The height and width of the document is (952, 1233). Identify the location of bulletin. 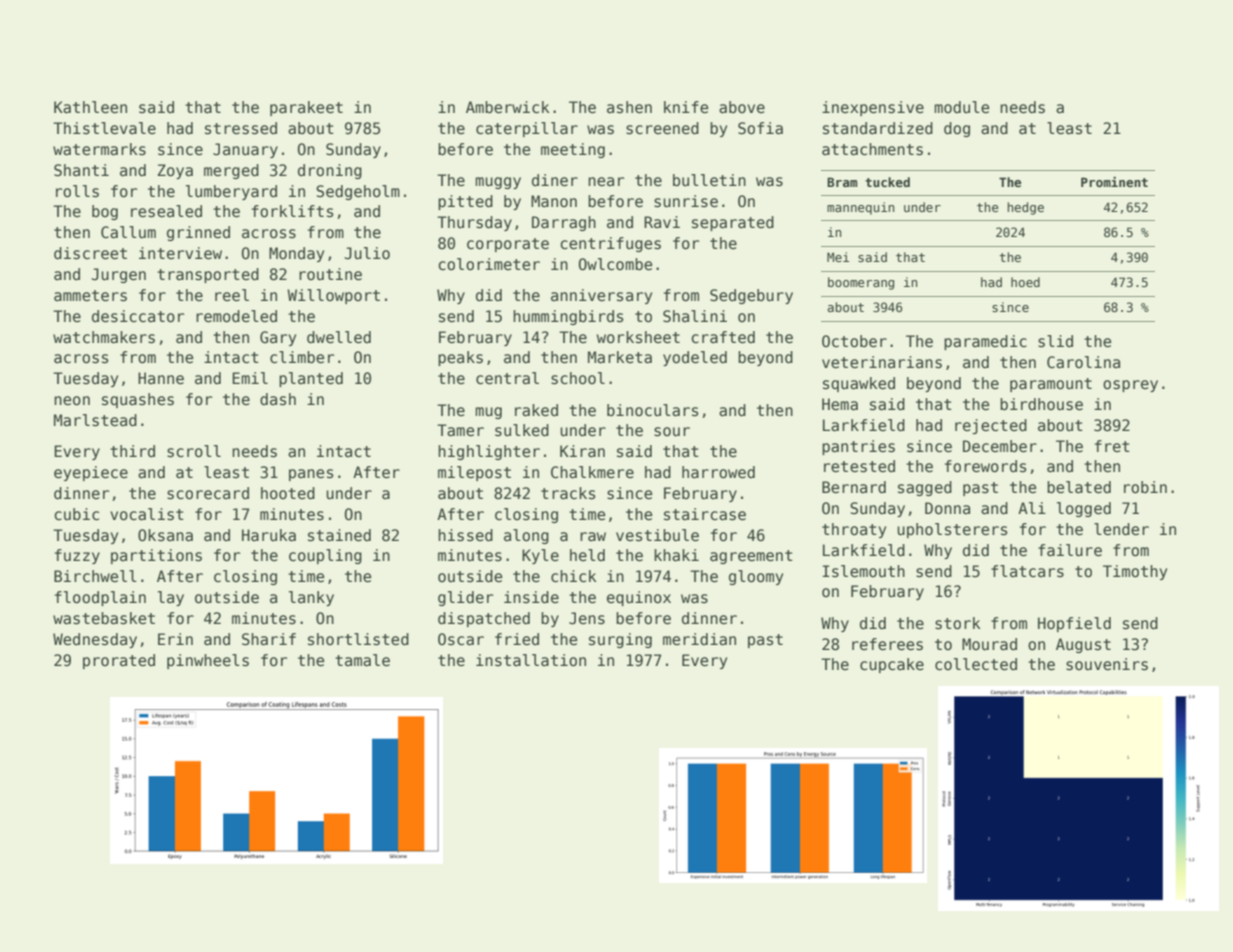
(709, 180).
